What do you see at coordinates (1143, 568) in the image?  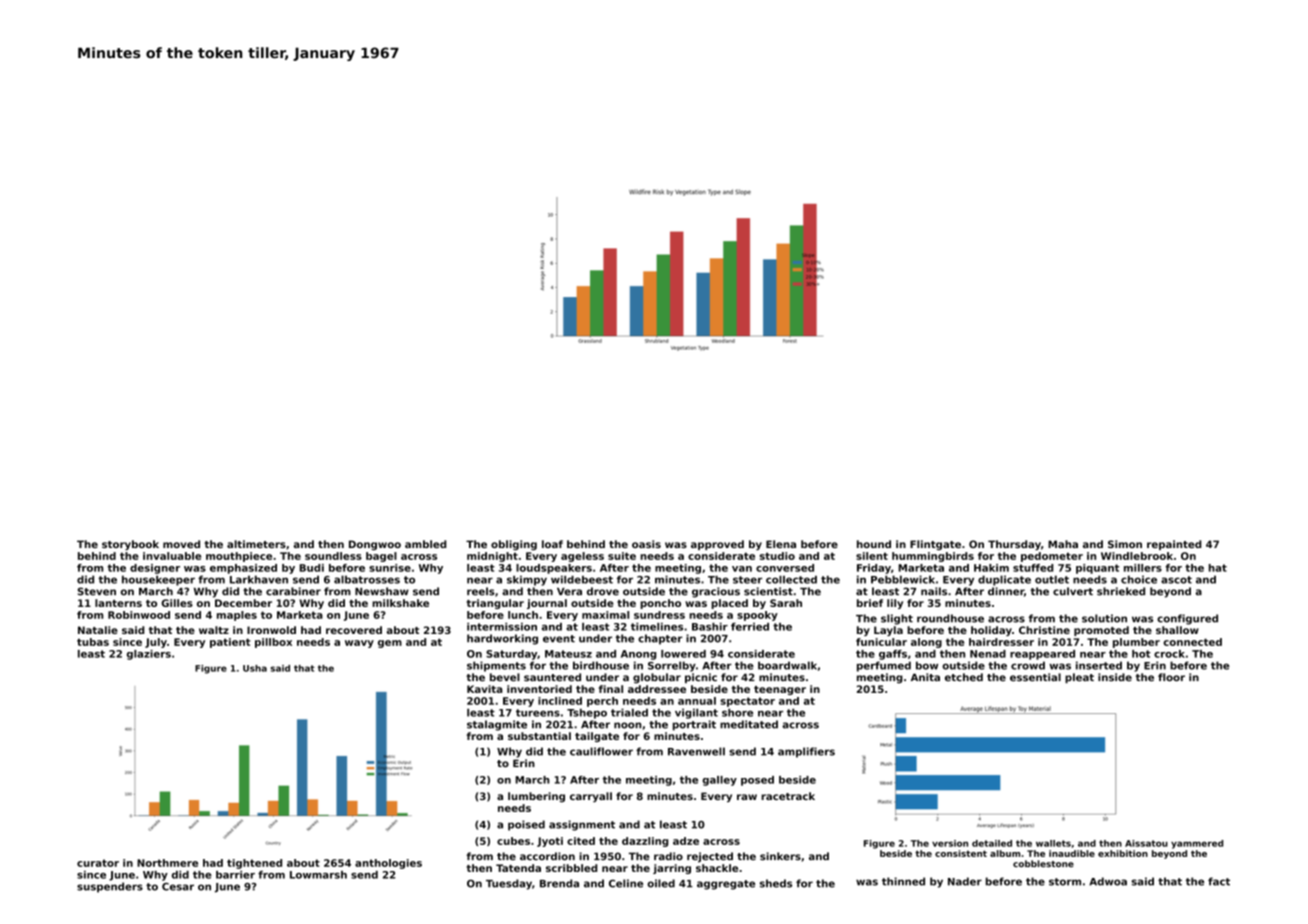 I see `millers` at bounding box center [1143, 568].
